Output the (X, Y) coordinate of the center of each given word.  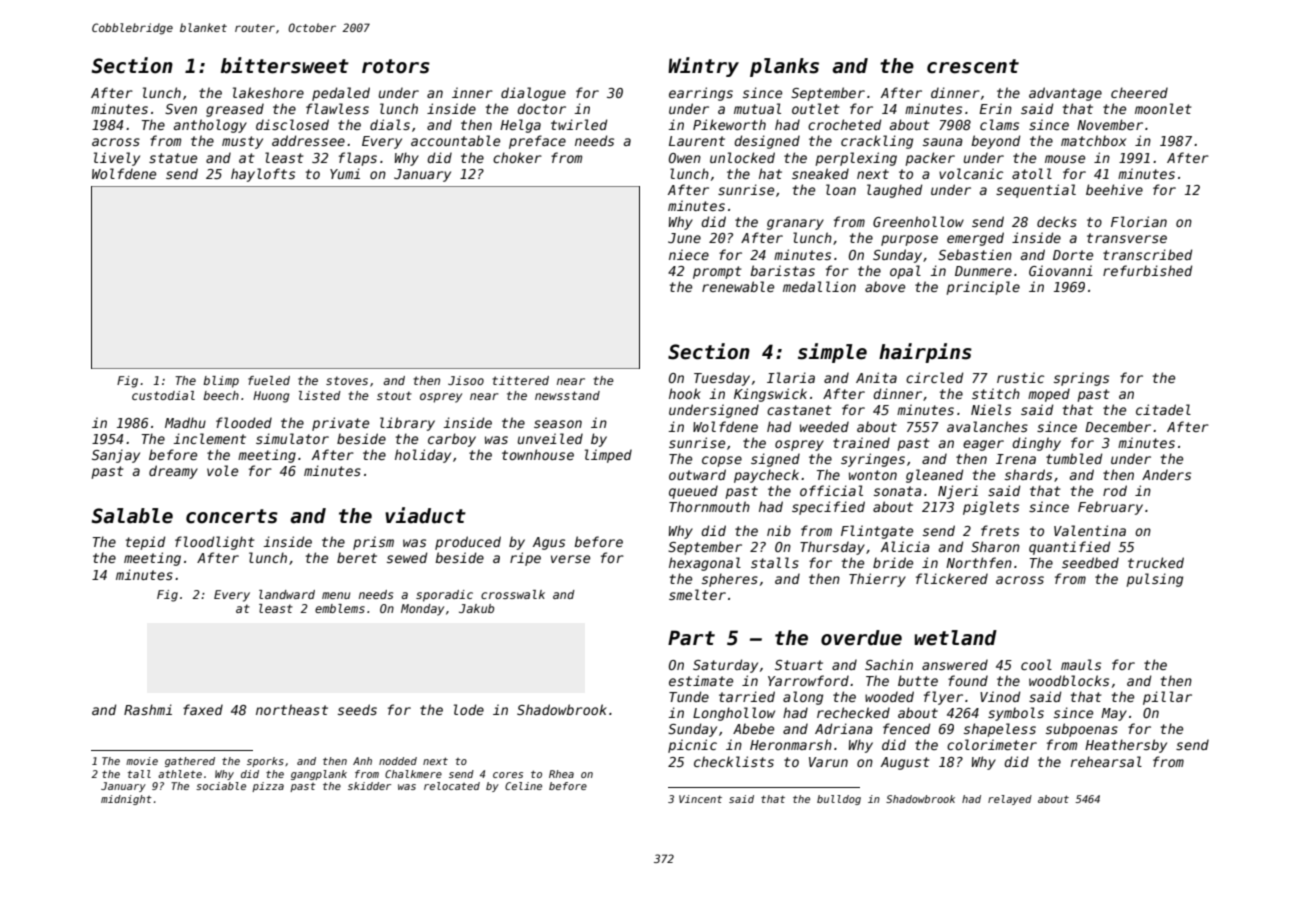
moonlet (1163, 108)
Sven (181, 109)
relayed (1010, 800)
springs (1081, 379)
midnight (126, 800)
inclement (209, 438)
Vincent (700, 799)
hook (685, 393)
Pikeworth (729, 124)
